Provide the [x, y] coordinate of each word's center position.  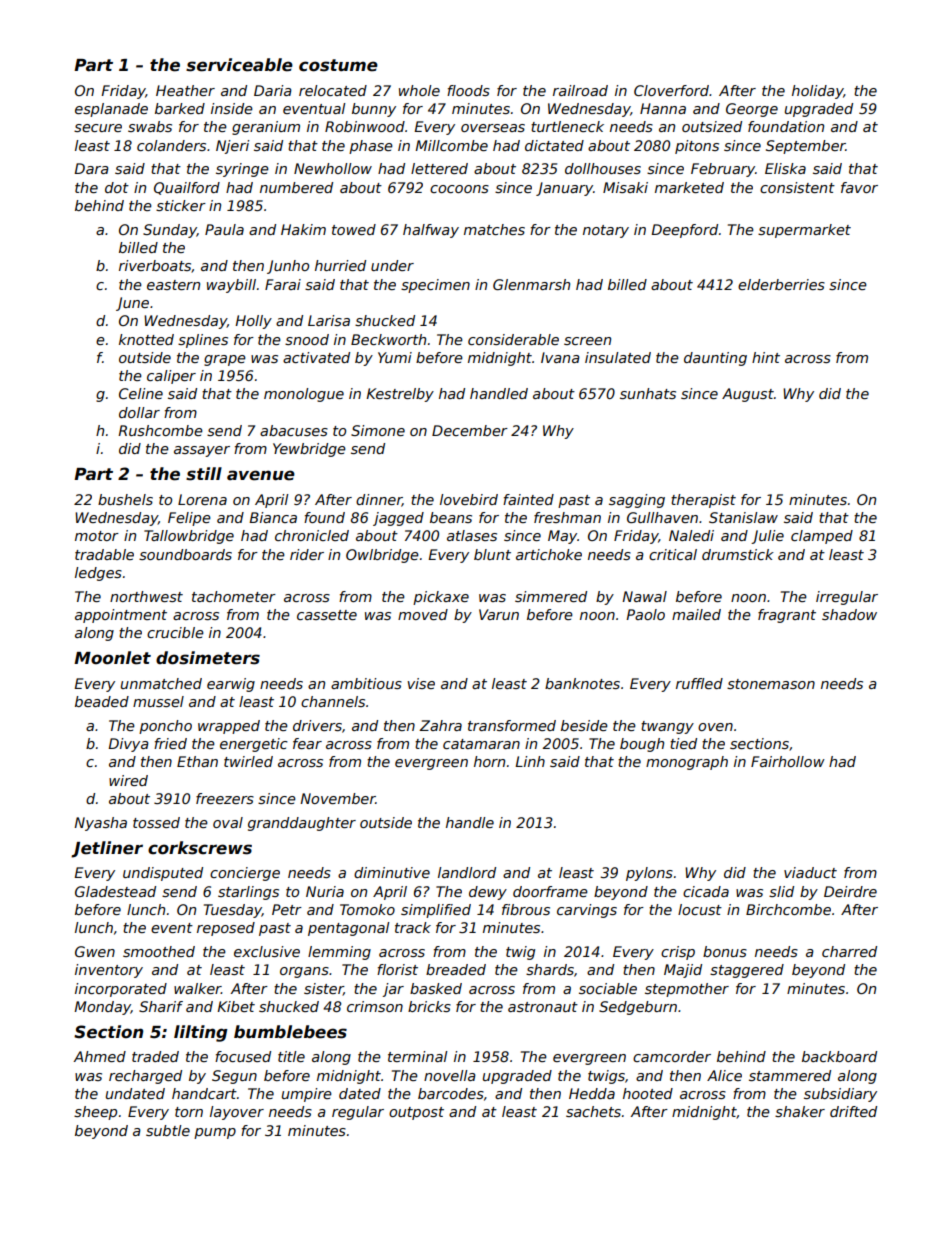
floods [468, 90]
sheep [95, 1113]
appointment [121, 616]
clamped [822, 537]
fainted [528, 499]
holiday [817, 92]
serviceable [239, 65]
